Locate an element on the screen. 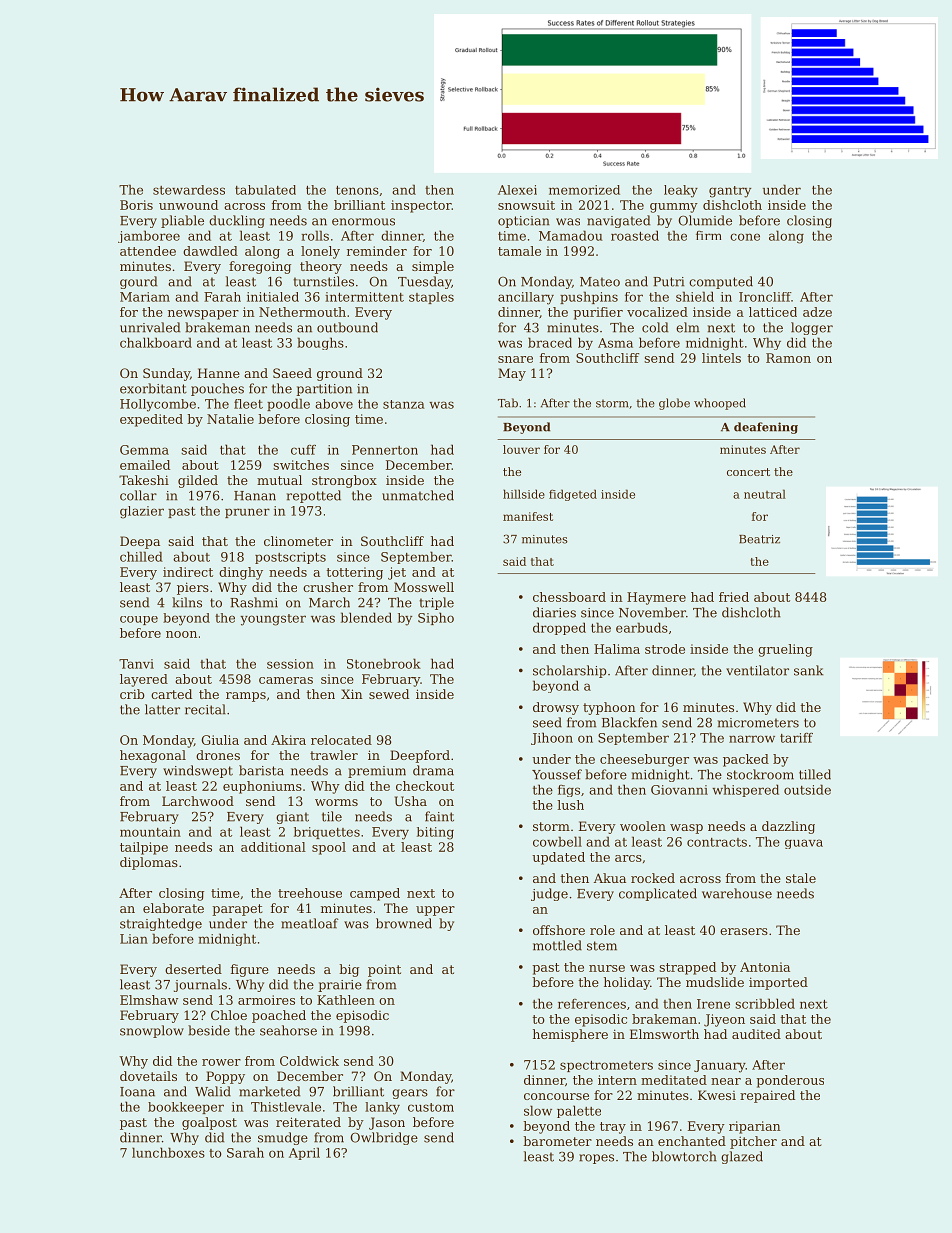 This screenshot has height=1233, width=952. cheeseburger is located at coordinates (644, 760).
